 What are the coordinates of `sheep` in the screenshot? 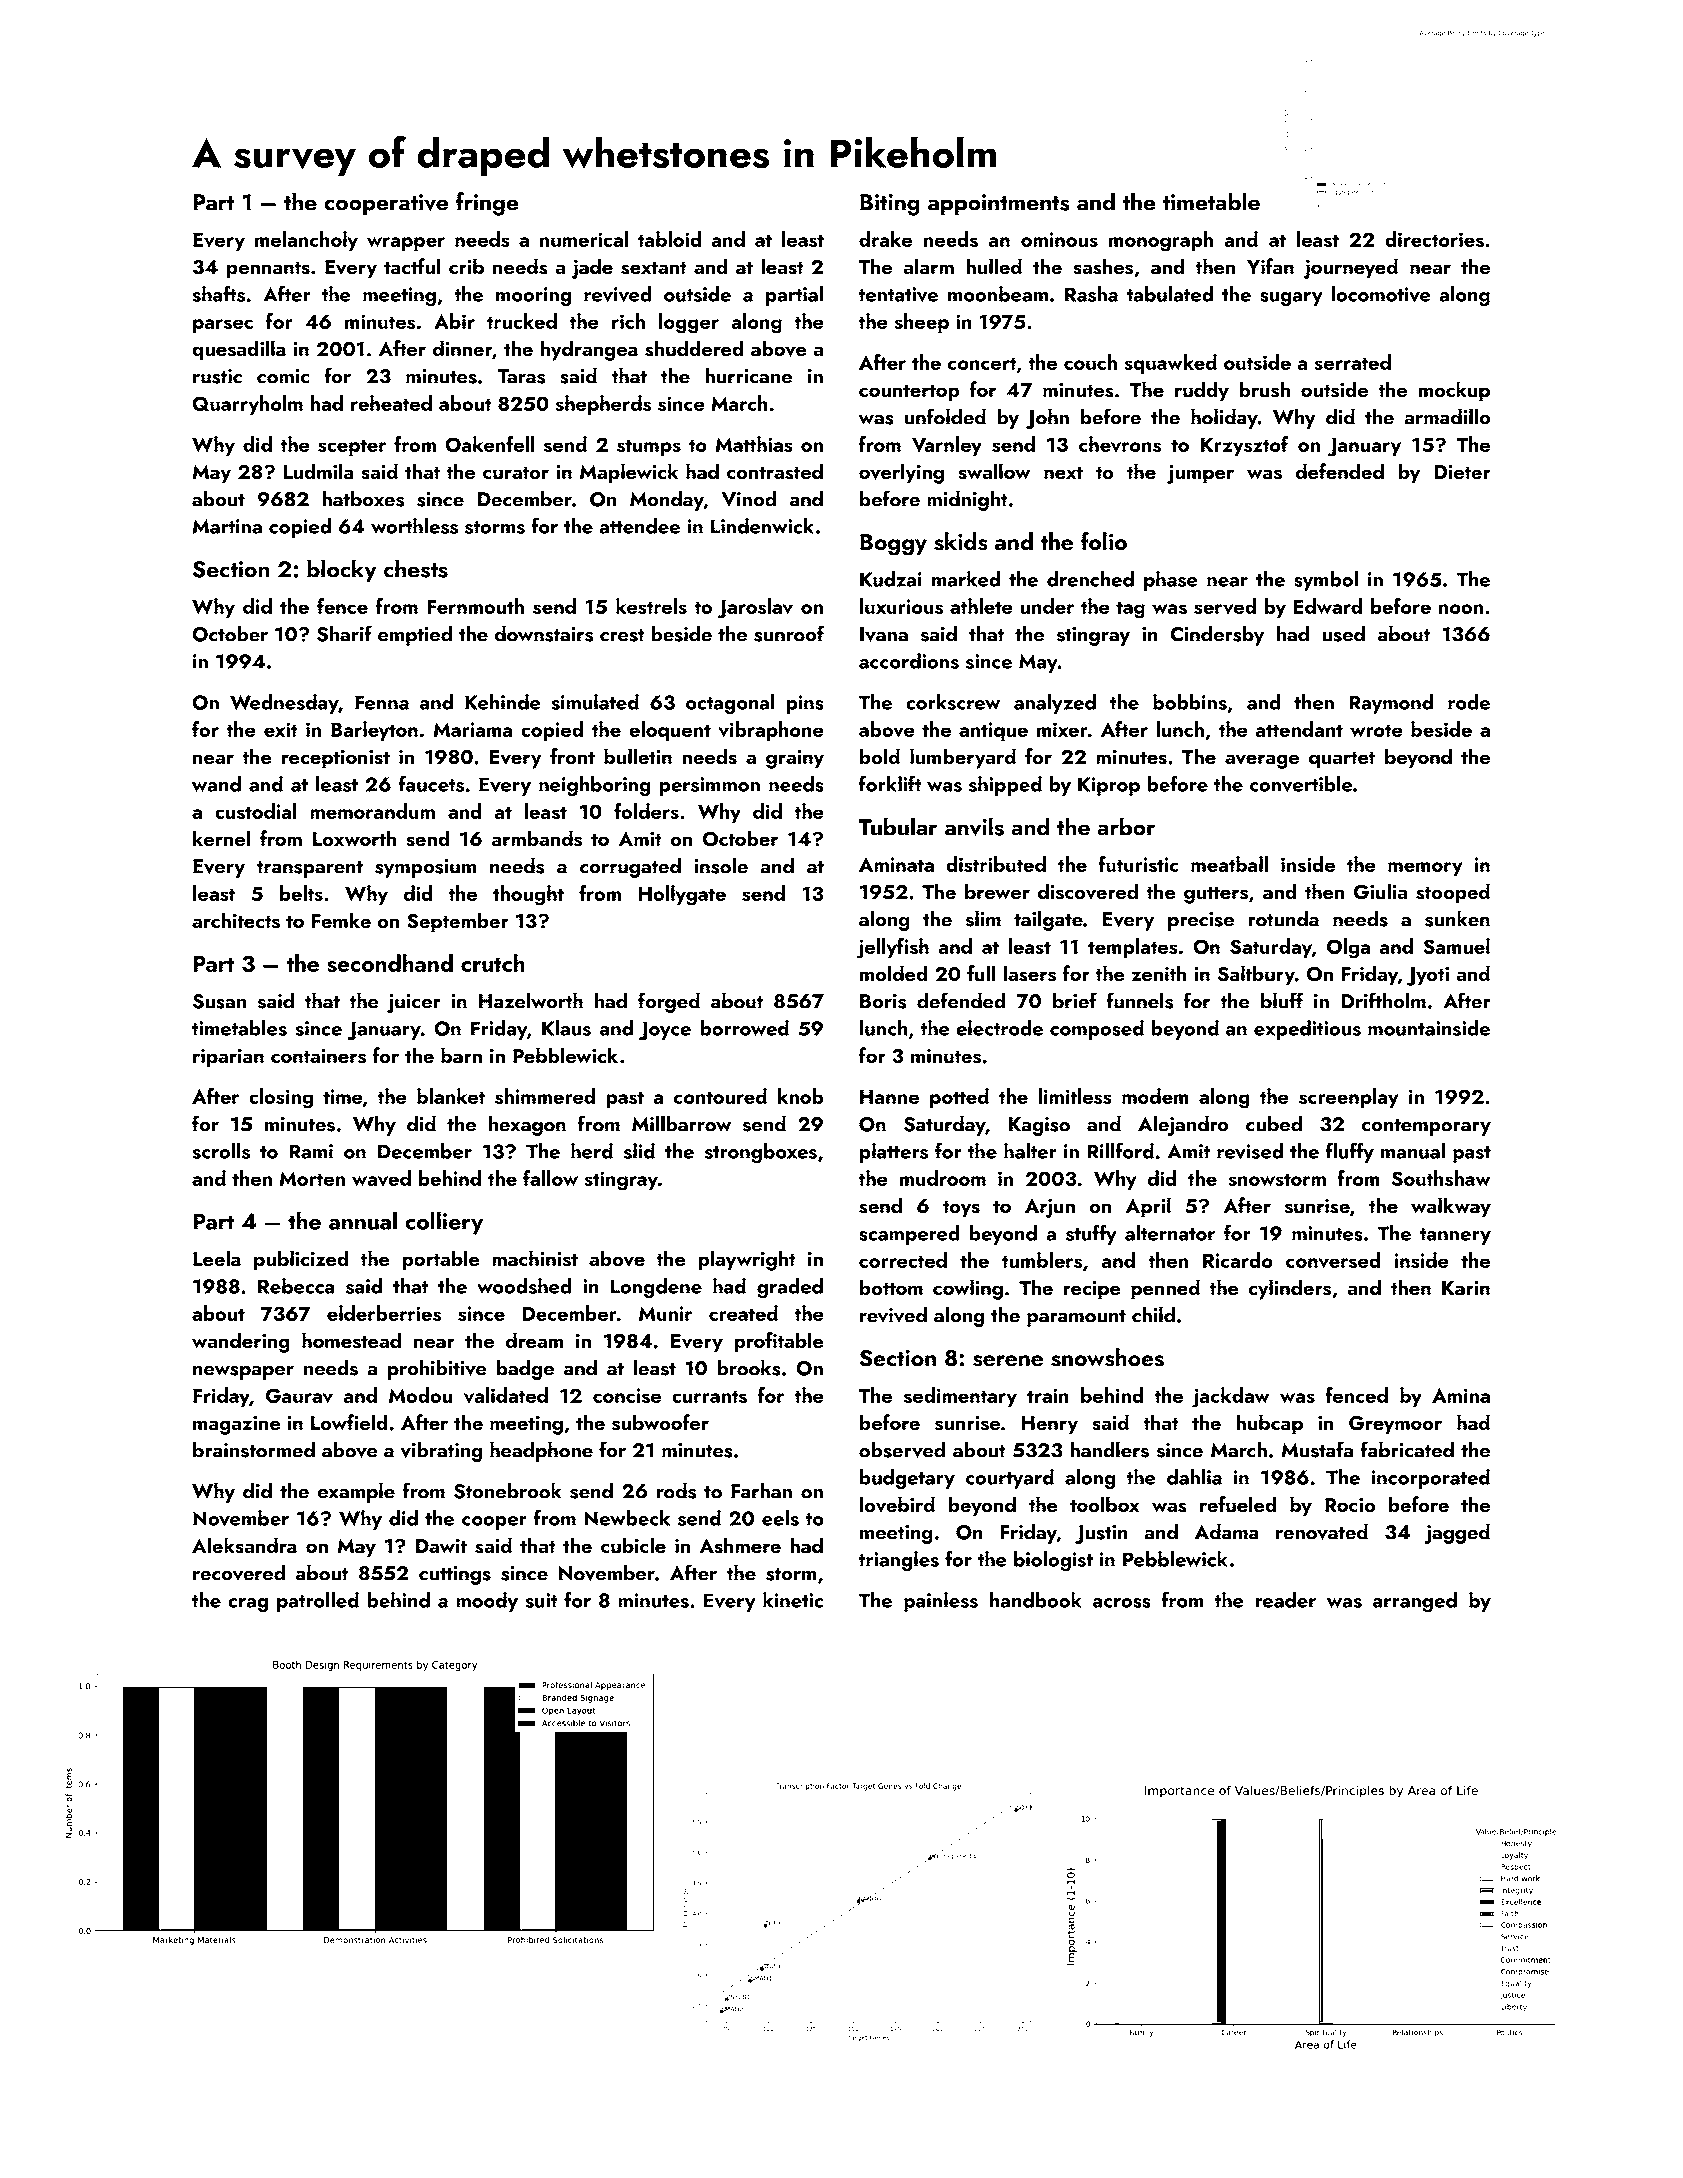 It's located at (921, 323).
